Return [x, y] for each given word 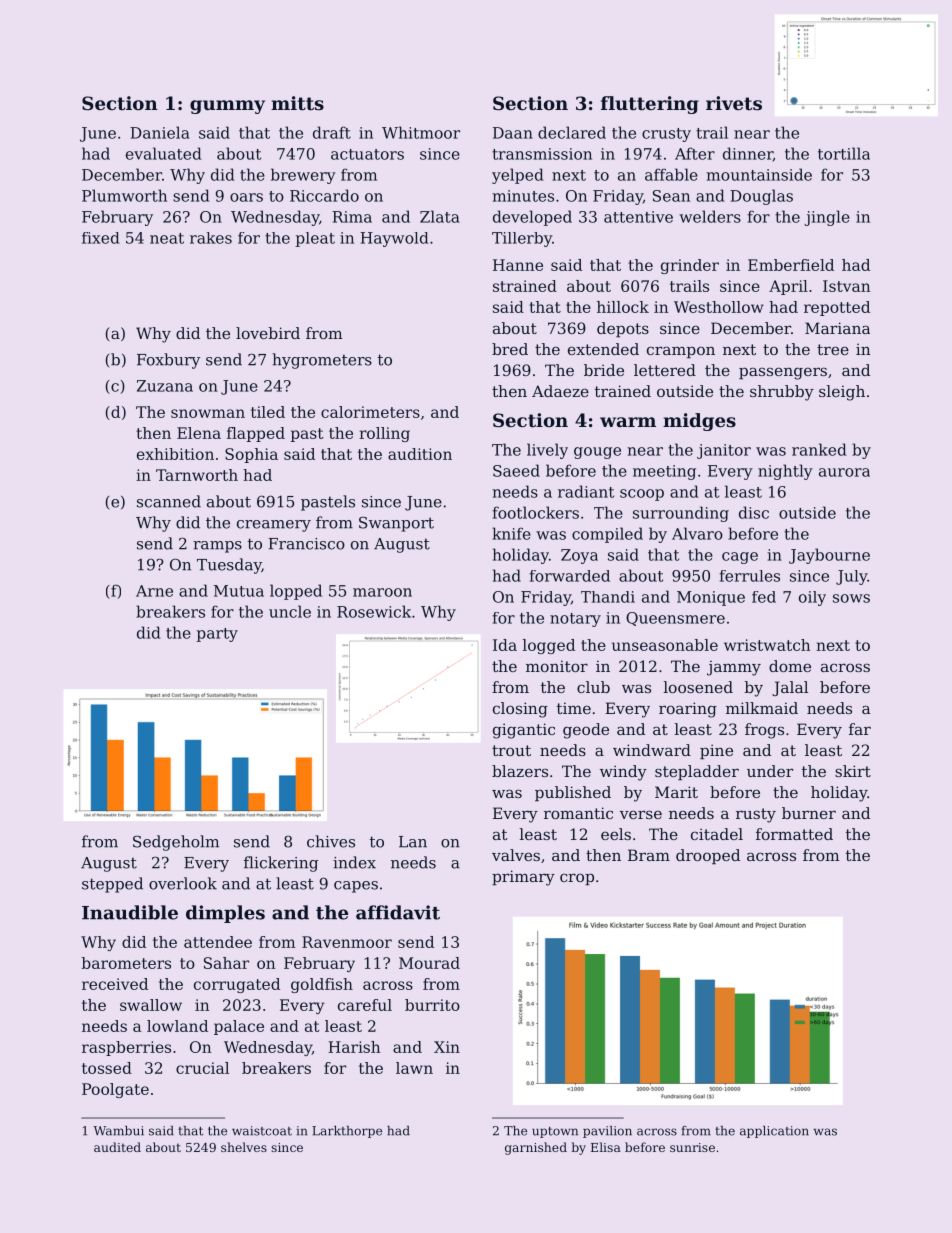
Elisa [606, 1147]
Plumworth [124, 195]
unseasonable [665, 645]
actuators [367, 154]
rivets [734, 103]
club [593, 687]
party [217, 635]
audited [117, 1147]
